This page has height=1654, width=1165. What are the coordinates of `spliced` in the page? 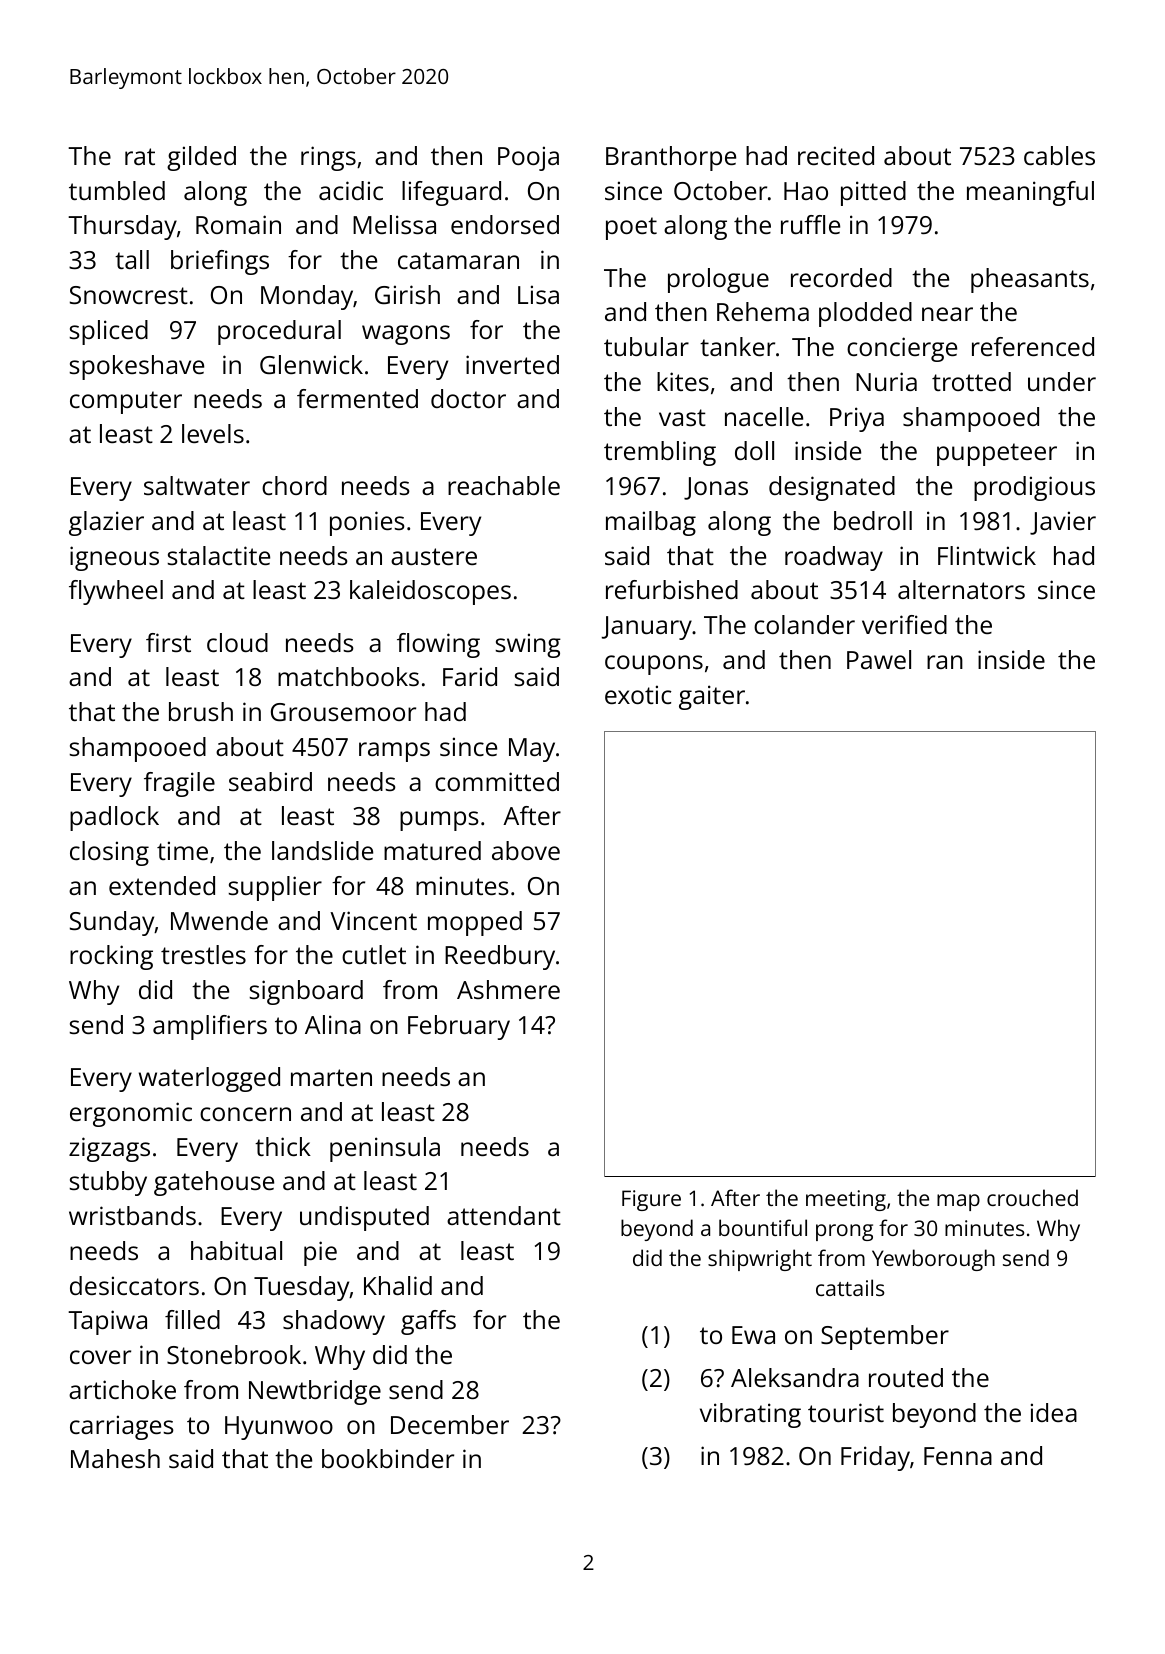 It's located at (108, 332).
